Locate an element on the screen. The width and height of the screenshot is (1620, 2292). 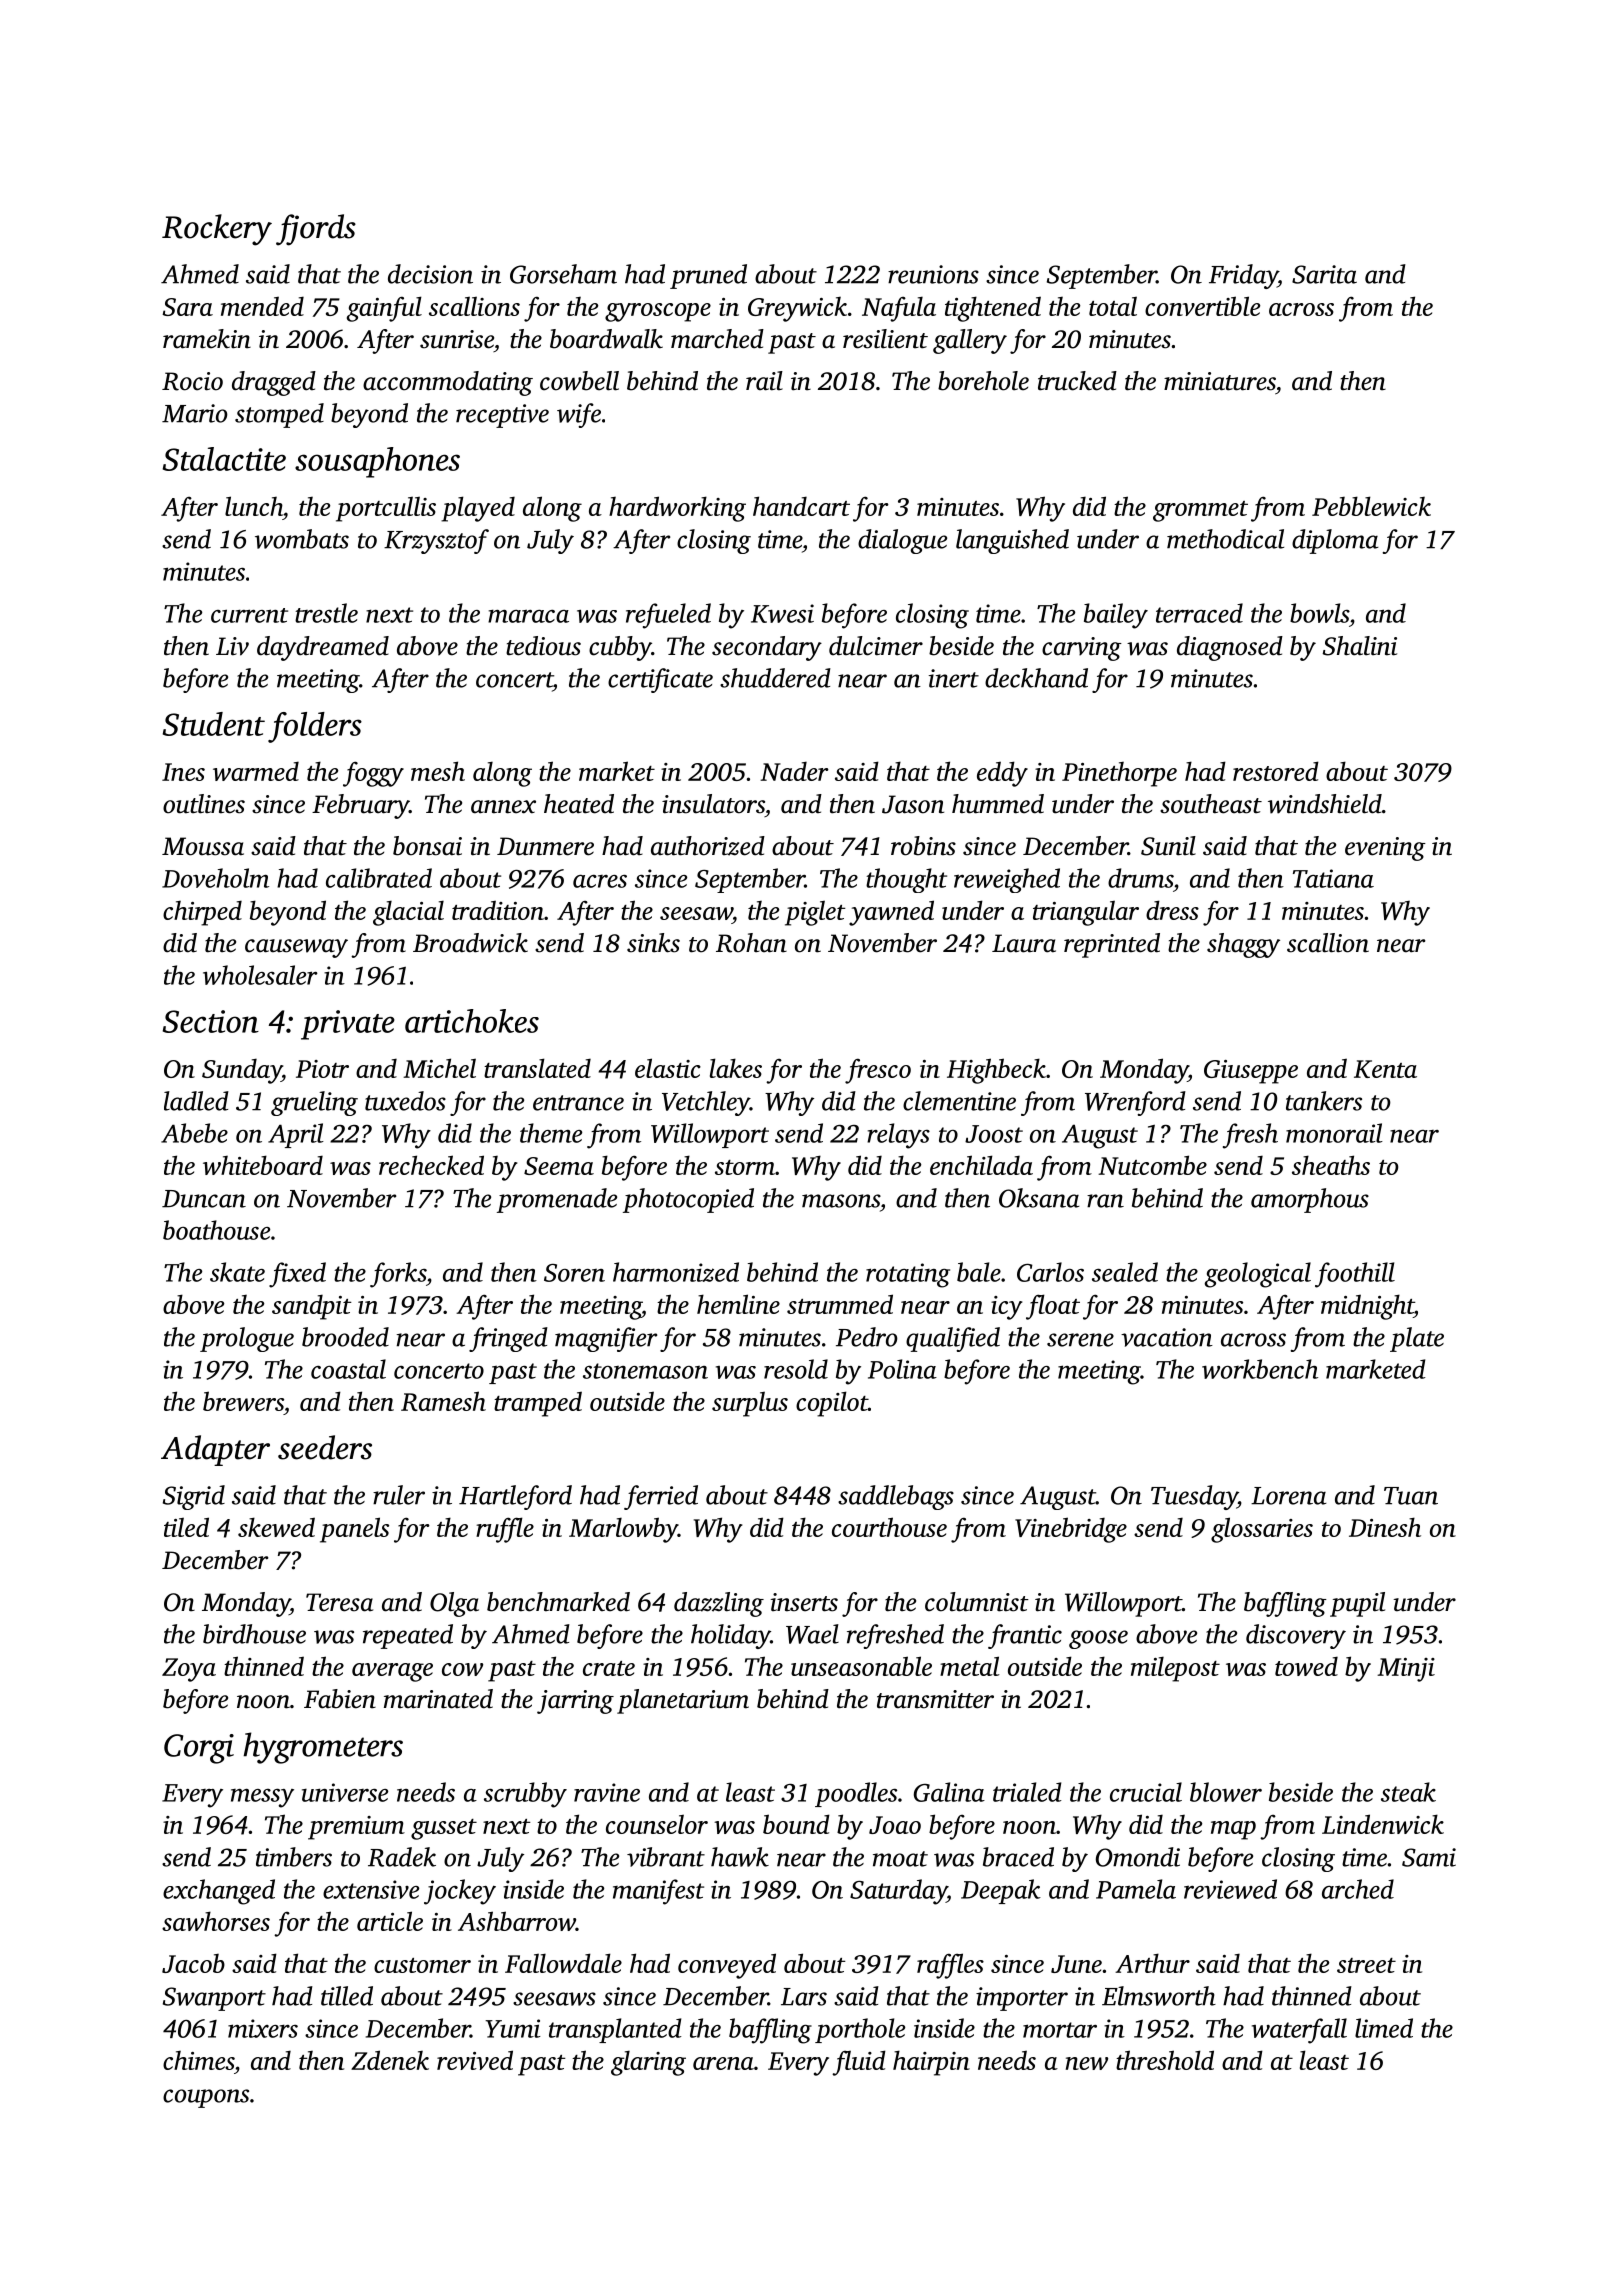
towed is located at coordinates (1306, 1666).
